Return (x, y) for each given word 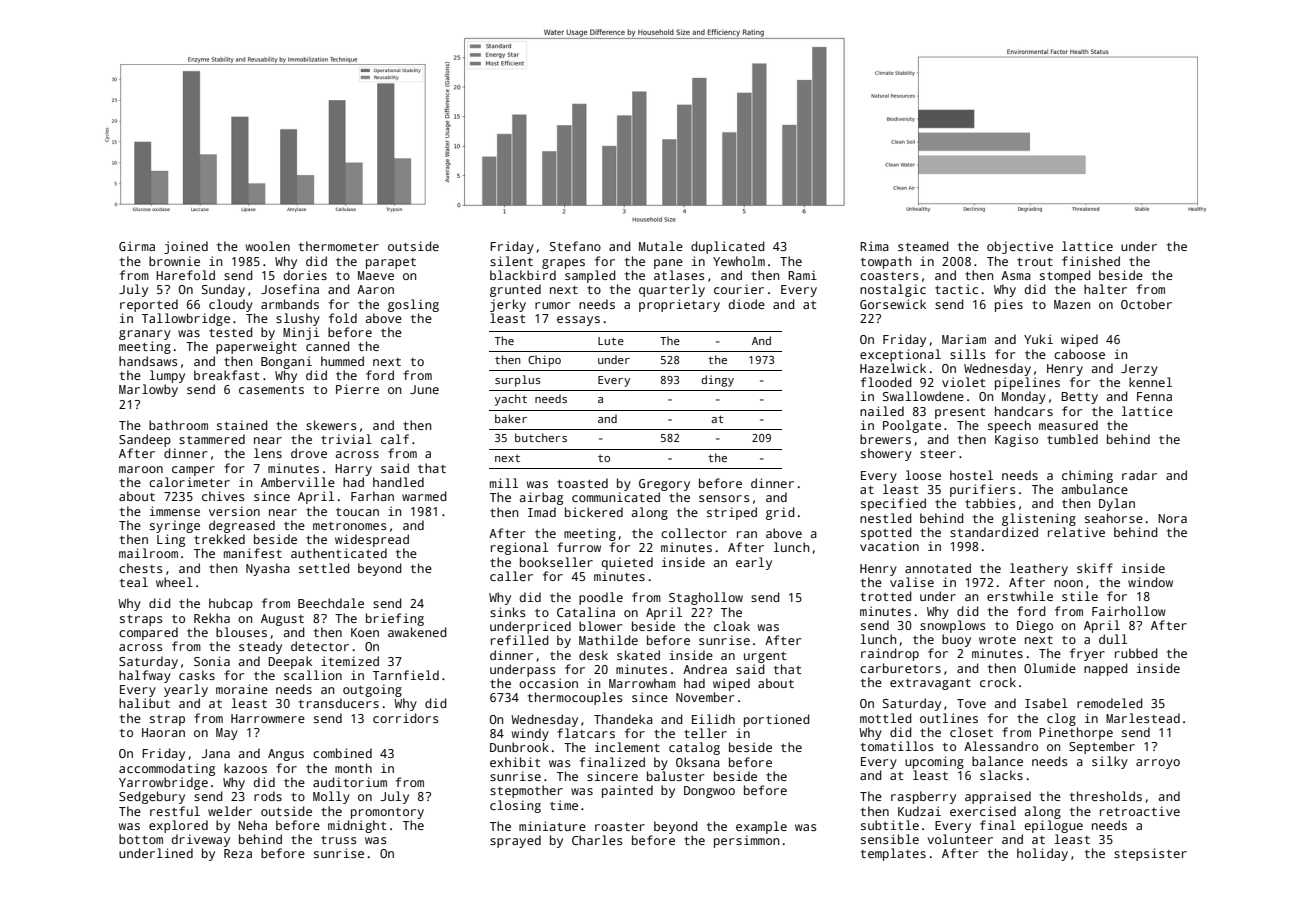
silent (511, 261)
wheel (174, 582)
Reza (238, 853)
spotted (886, 533)
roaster (620, 827)
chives (223, 496)
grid (780, 513)
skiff (1095, 568)
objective (1020, 247)
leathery (1039, 569)
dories (305, 275)
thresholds (1106, 796)
